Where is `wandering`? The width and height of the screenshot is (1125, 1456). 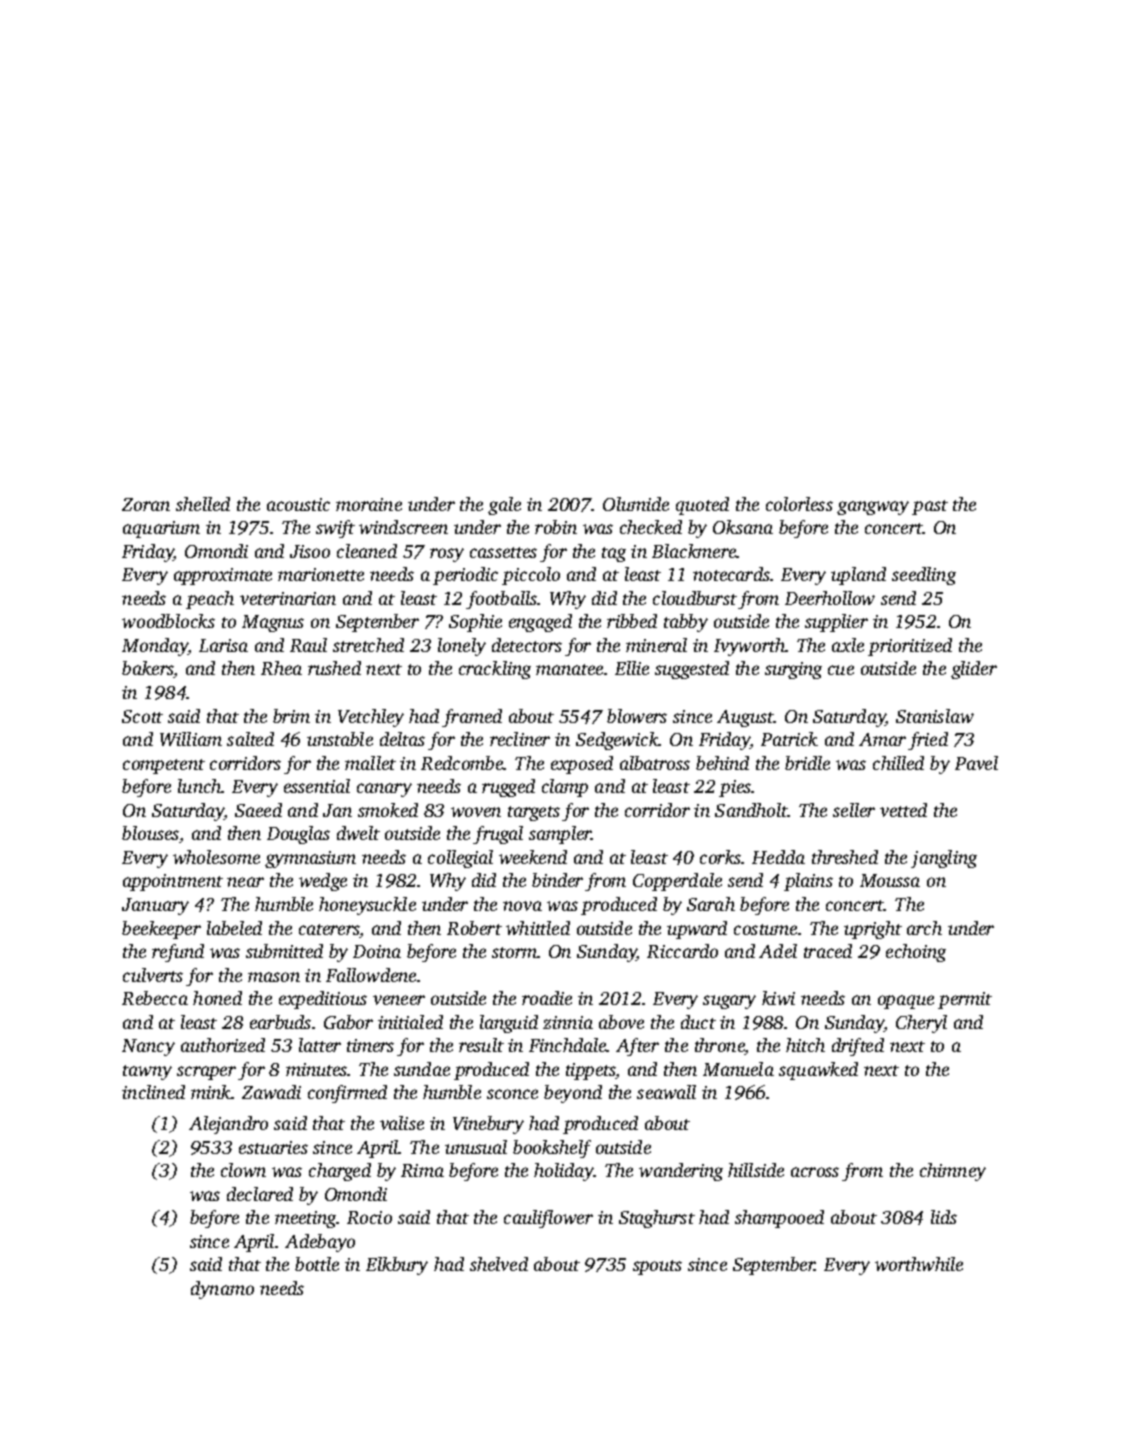 wandering is located at coordinates (681, 1172).
